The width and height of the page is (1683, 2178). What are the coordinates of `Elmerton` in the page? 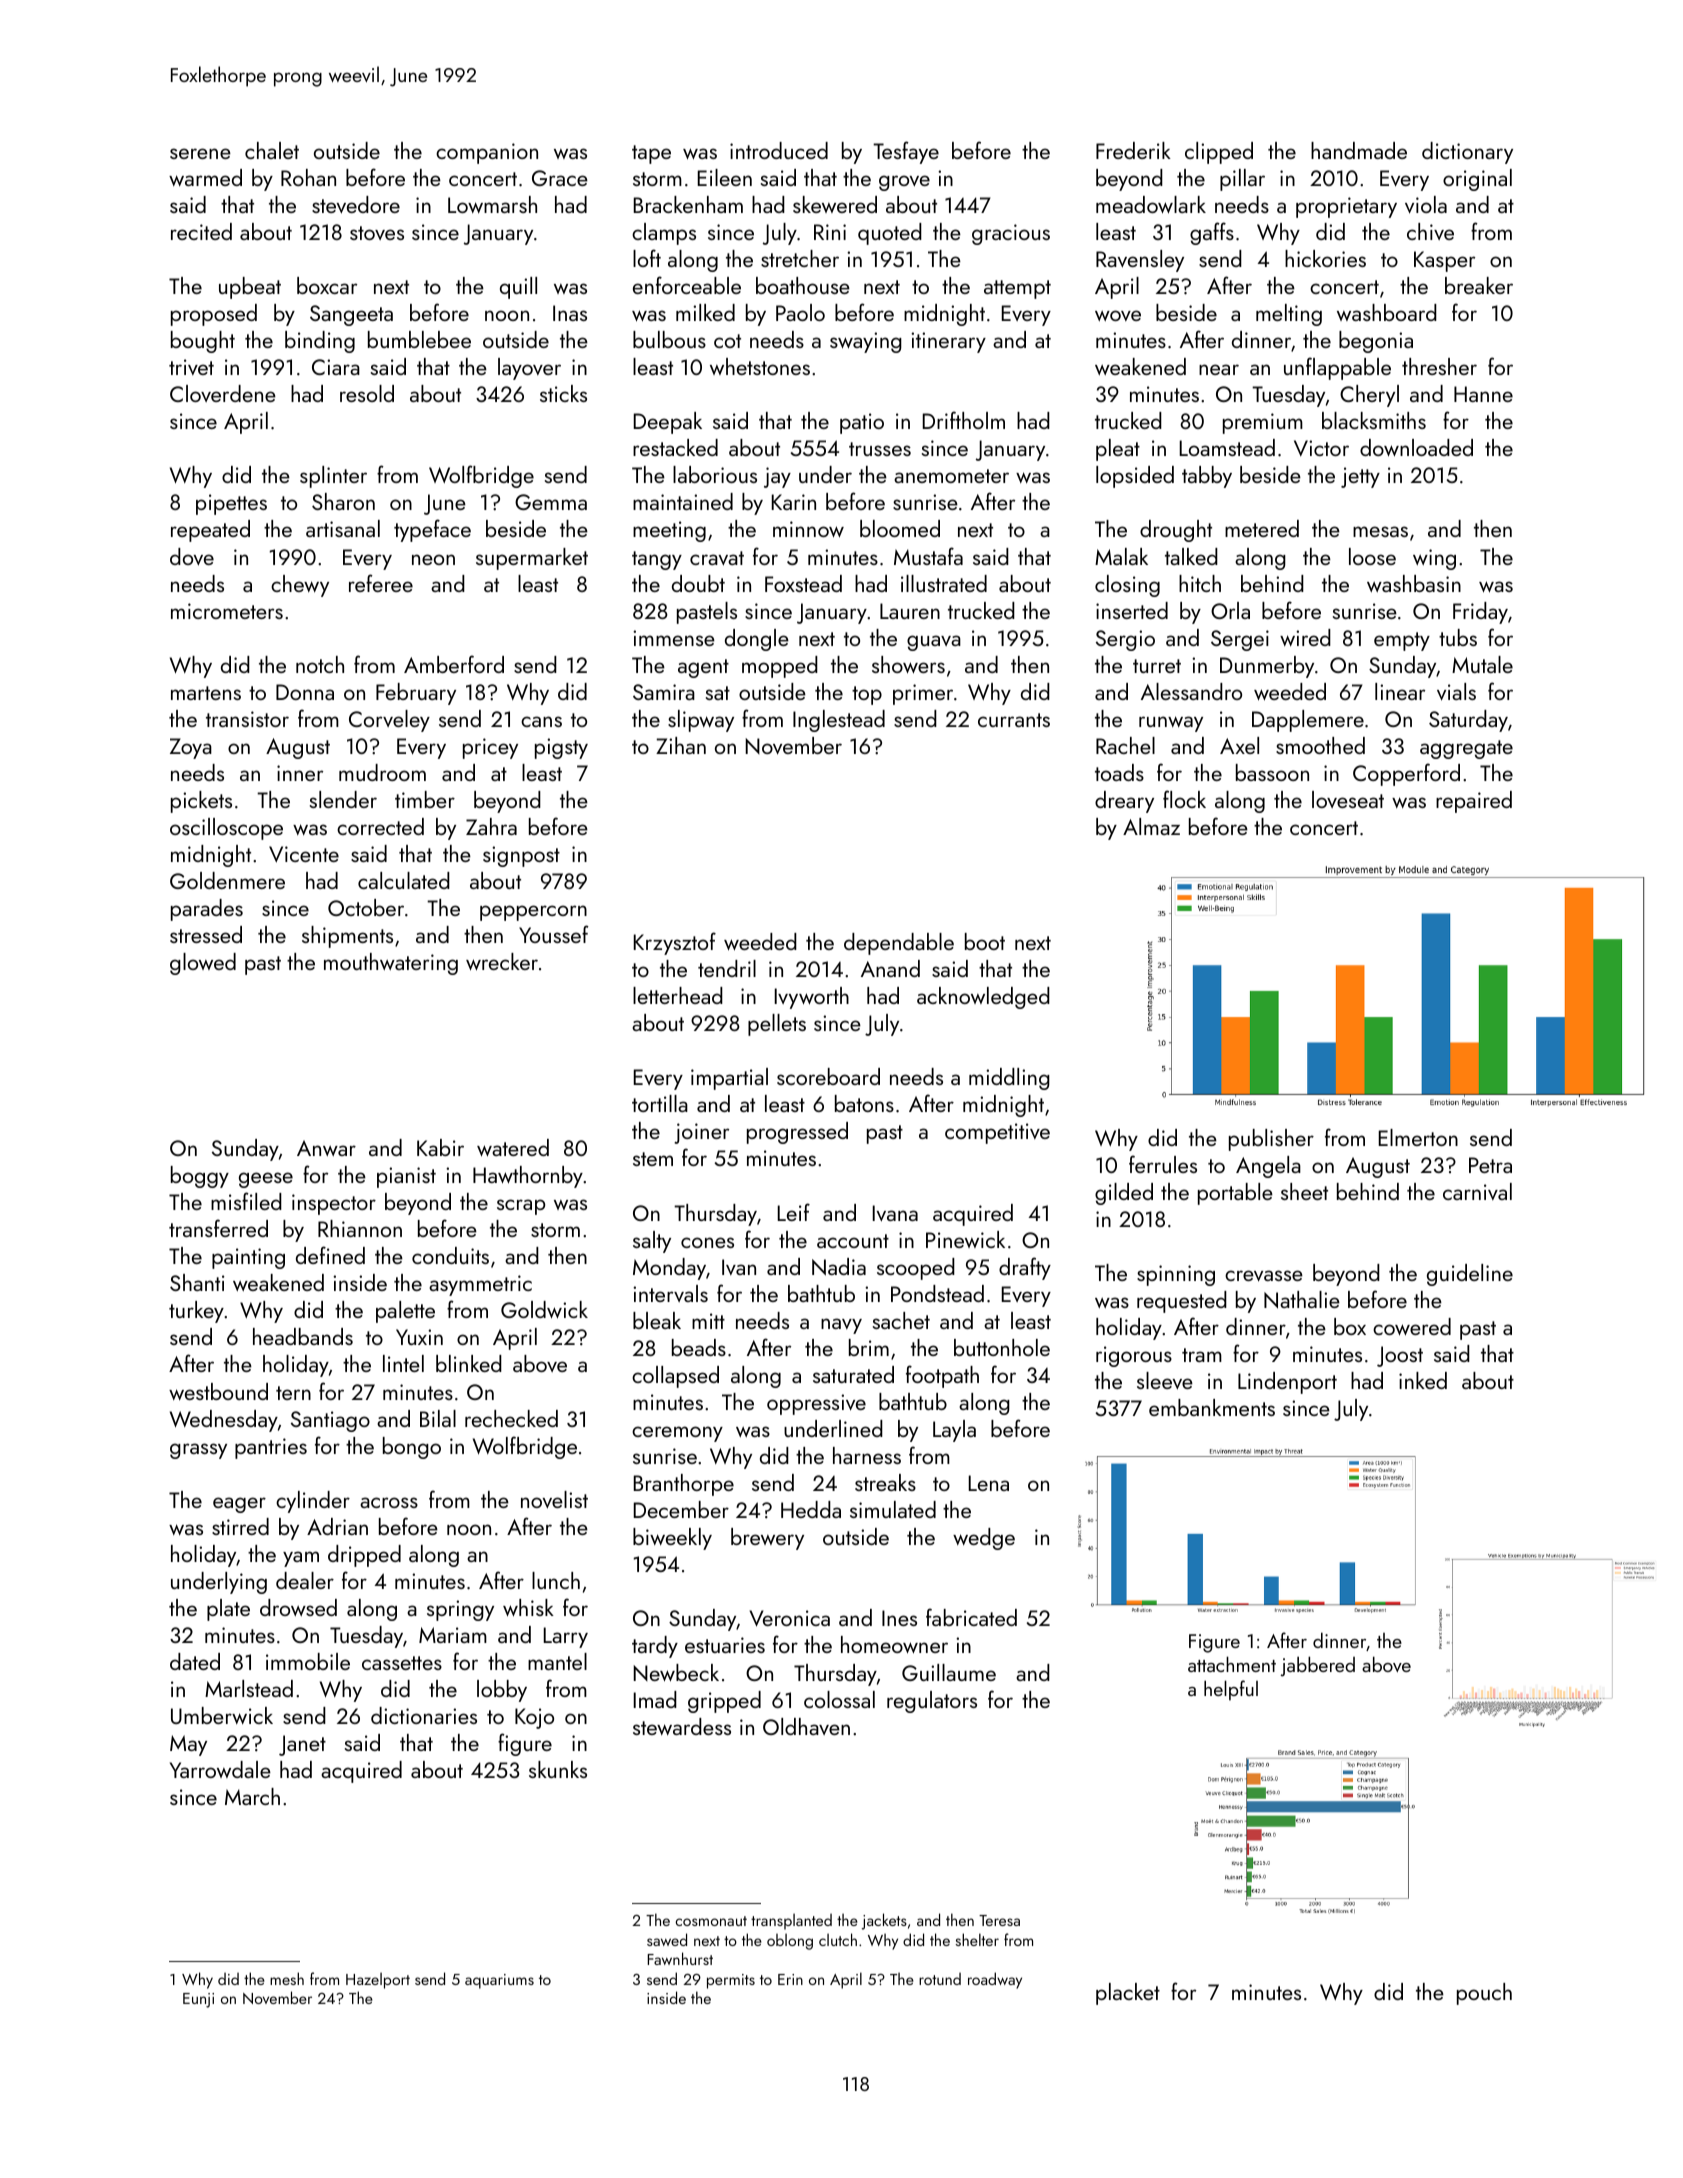 It's located at (1418, 1137).
